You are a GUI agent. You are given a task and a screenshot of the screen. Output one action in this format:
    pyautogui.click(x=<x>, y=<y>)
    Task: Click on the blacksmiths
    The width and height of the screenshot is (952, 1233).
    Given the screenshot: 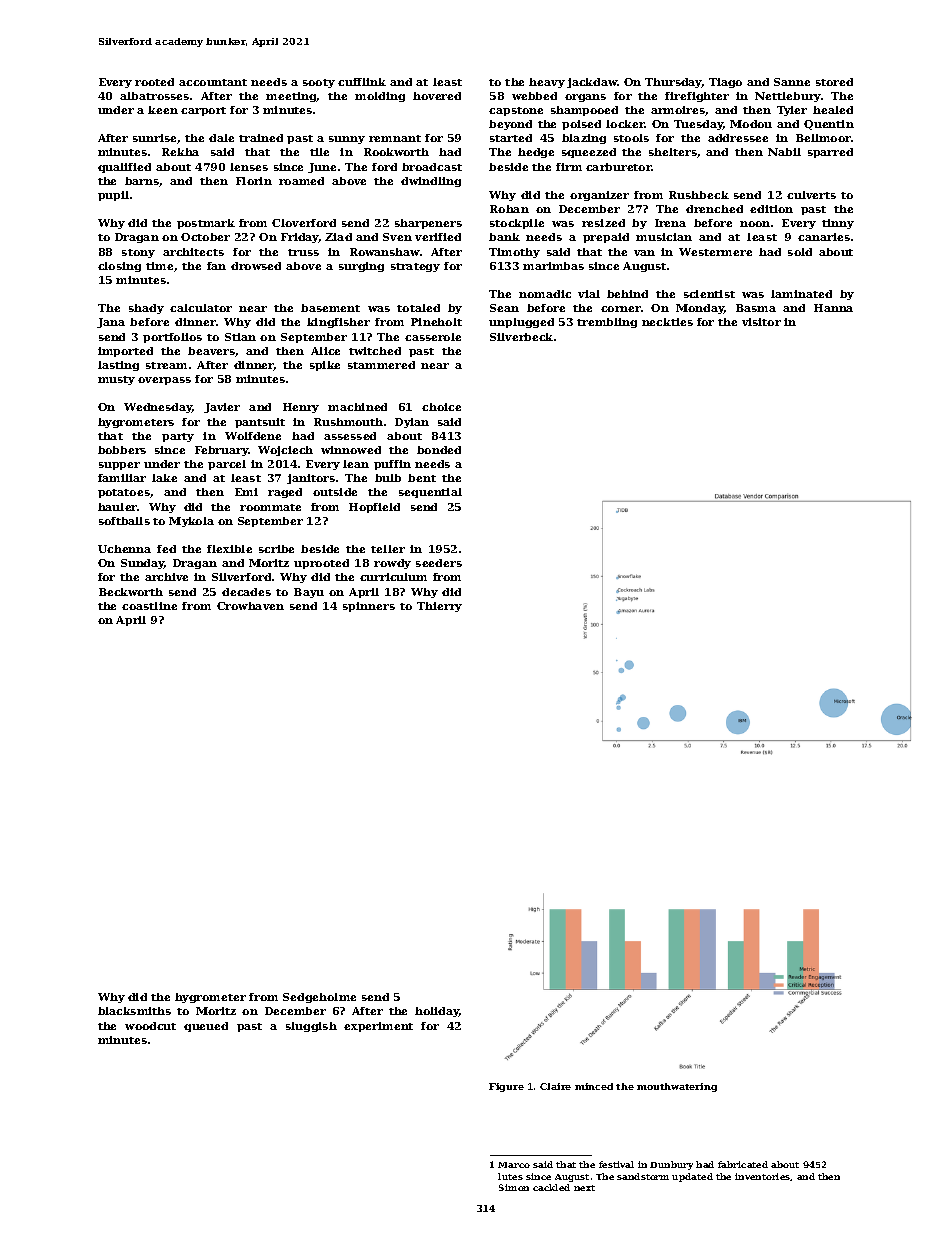 What is the action you would take?
    pyautogui.click(x=134, y=1011)
